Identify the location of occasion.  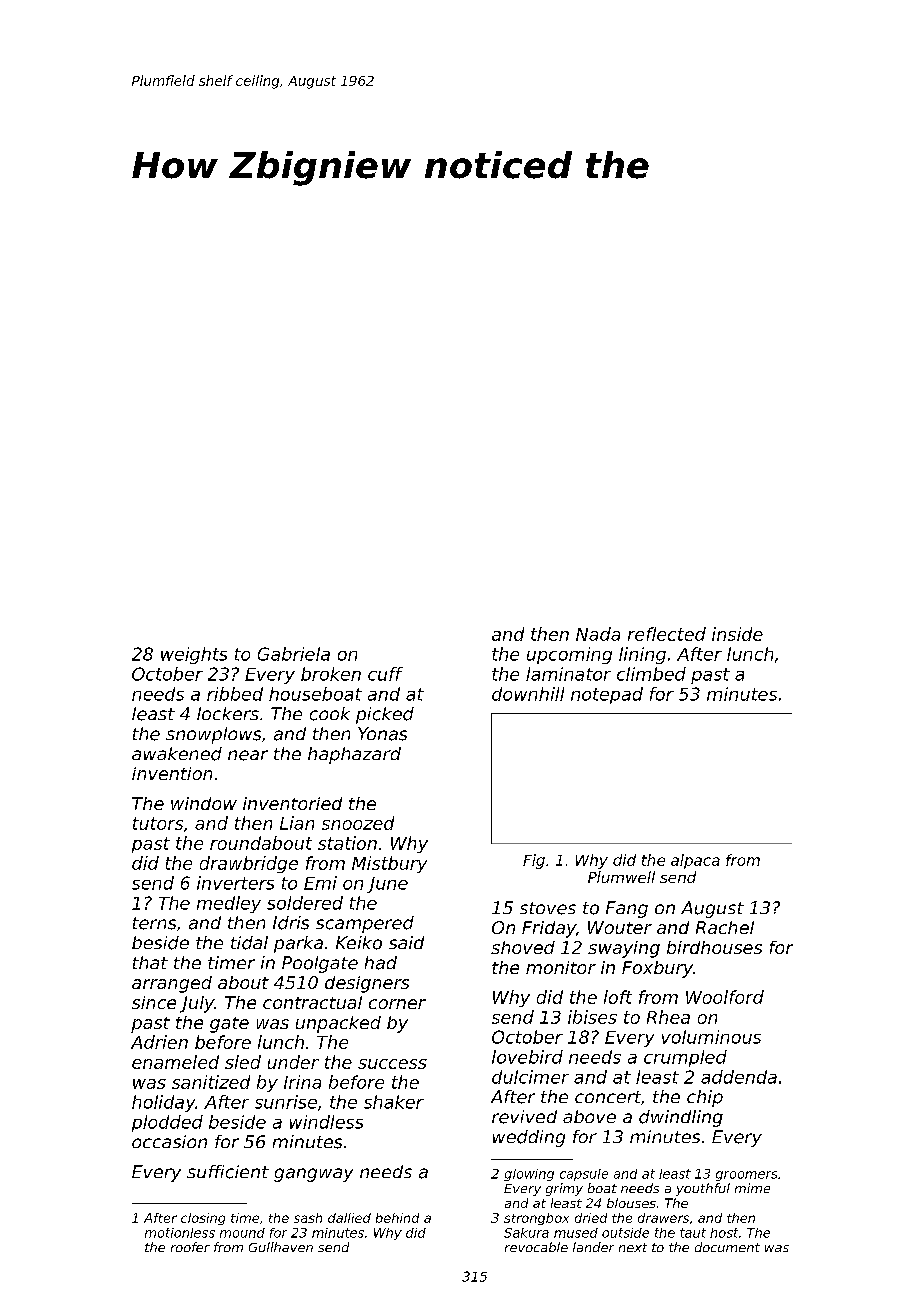
(169, 1141).
